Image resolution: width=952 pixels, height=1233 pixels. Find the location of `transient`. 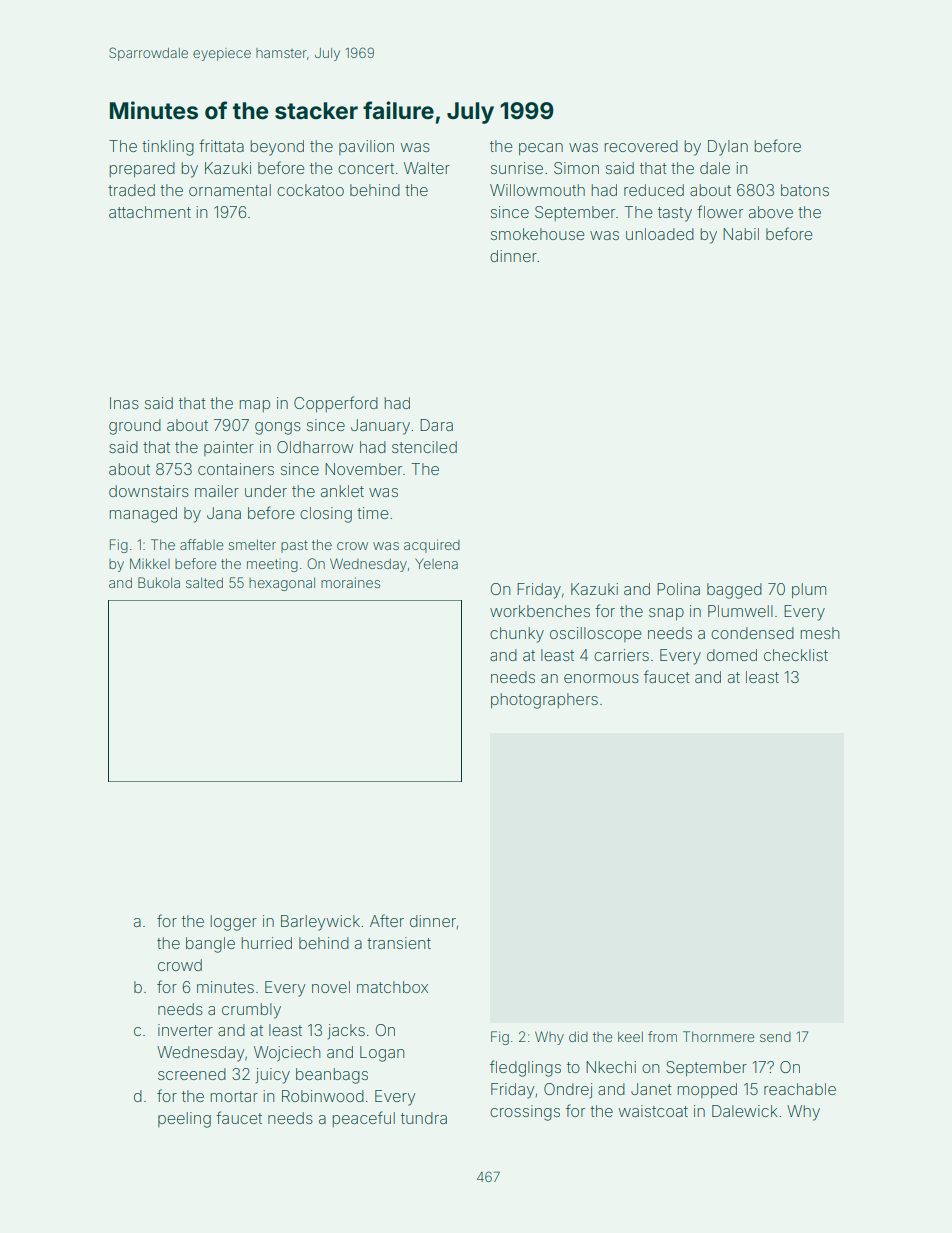

transient is located at coordinates (399, 943).
